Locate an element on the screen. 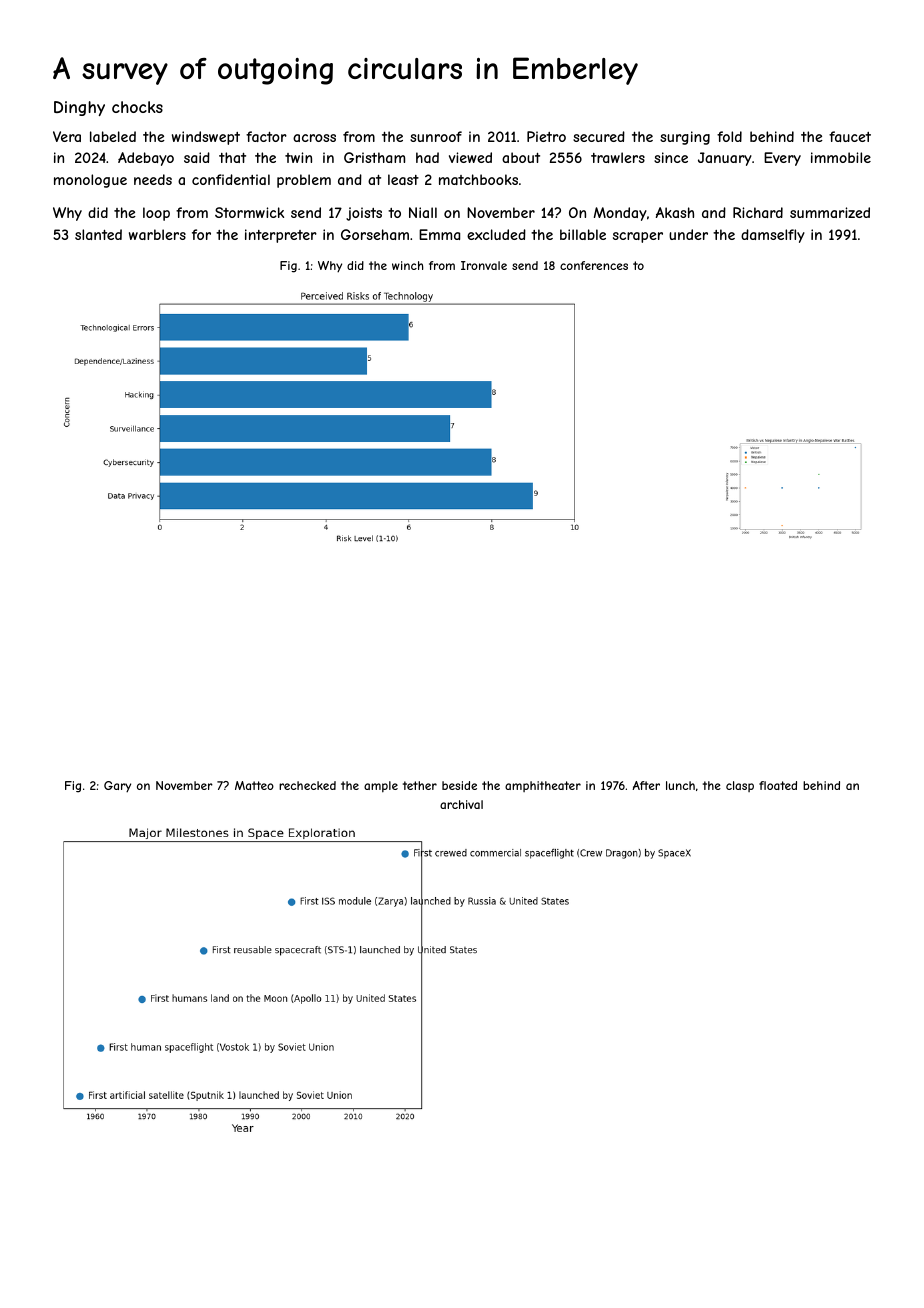 Image resolution: width=924 pixels, height=1308 pixels. Matteo is located at coordinates (254, 785).
